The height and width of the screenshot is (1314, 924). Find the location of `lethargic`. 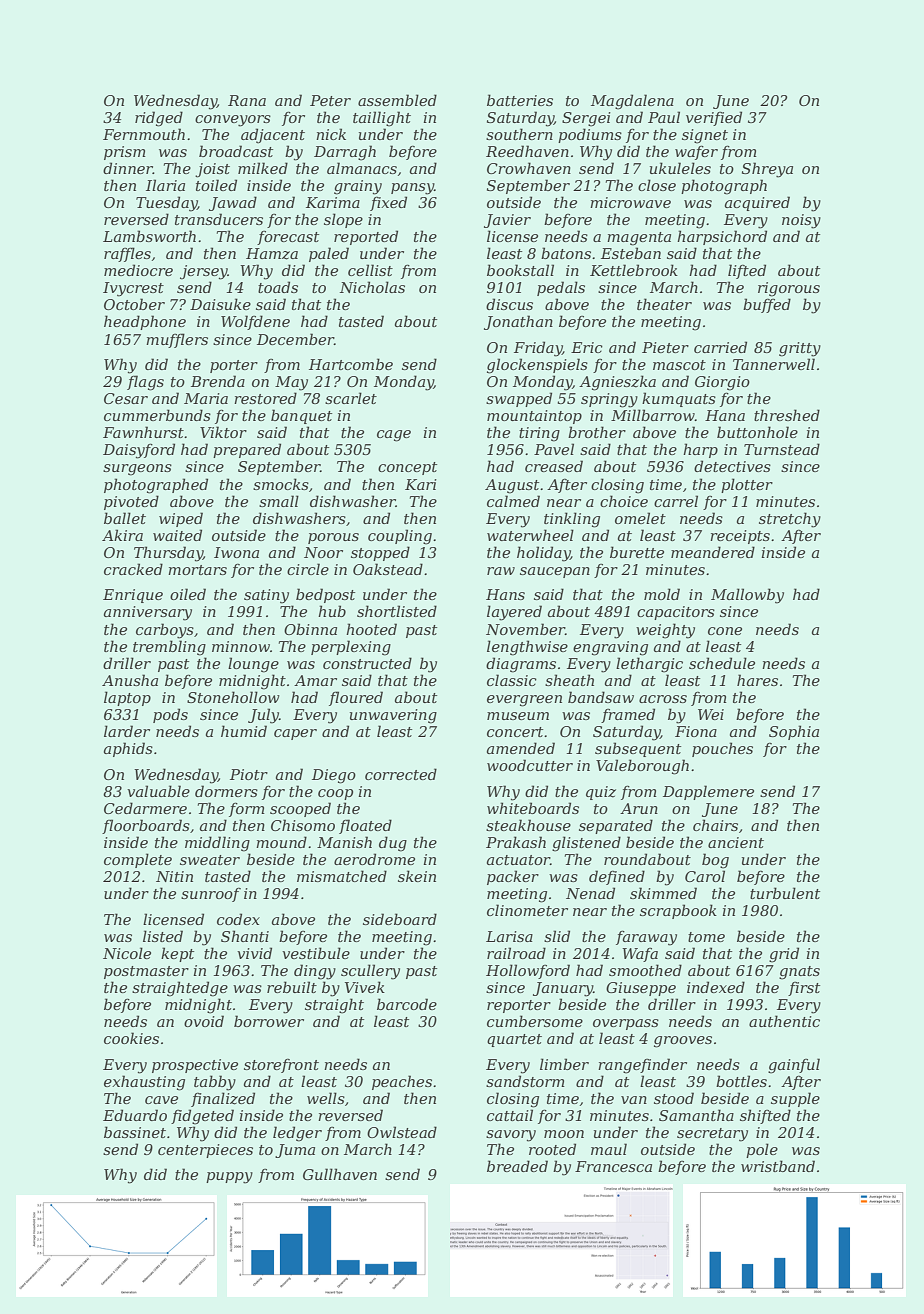

lethargic is located at coordinates (649, 665).
